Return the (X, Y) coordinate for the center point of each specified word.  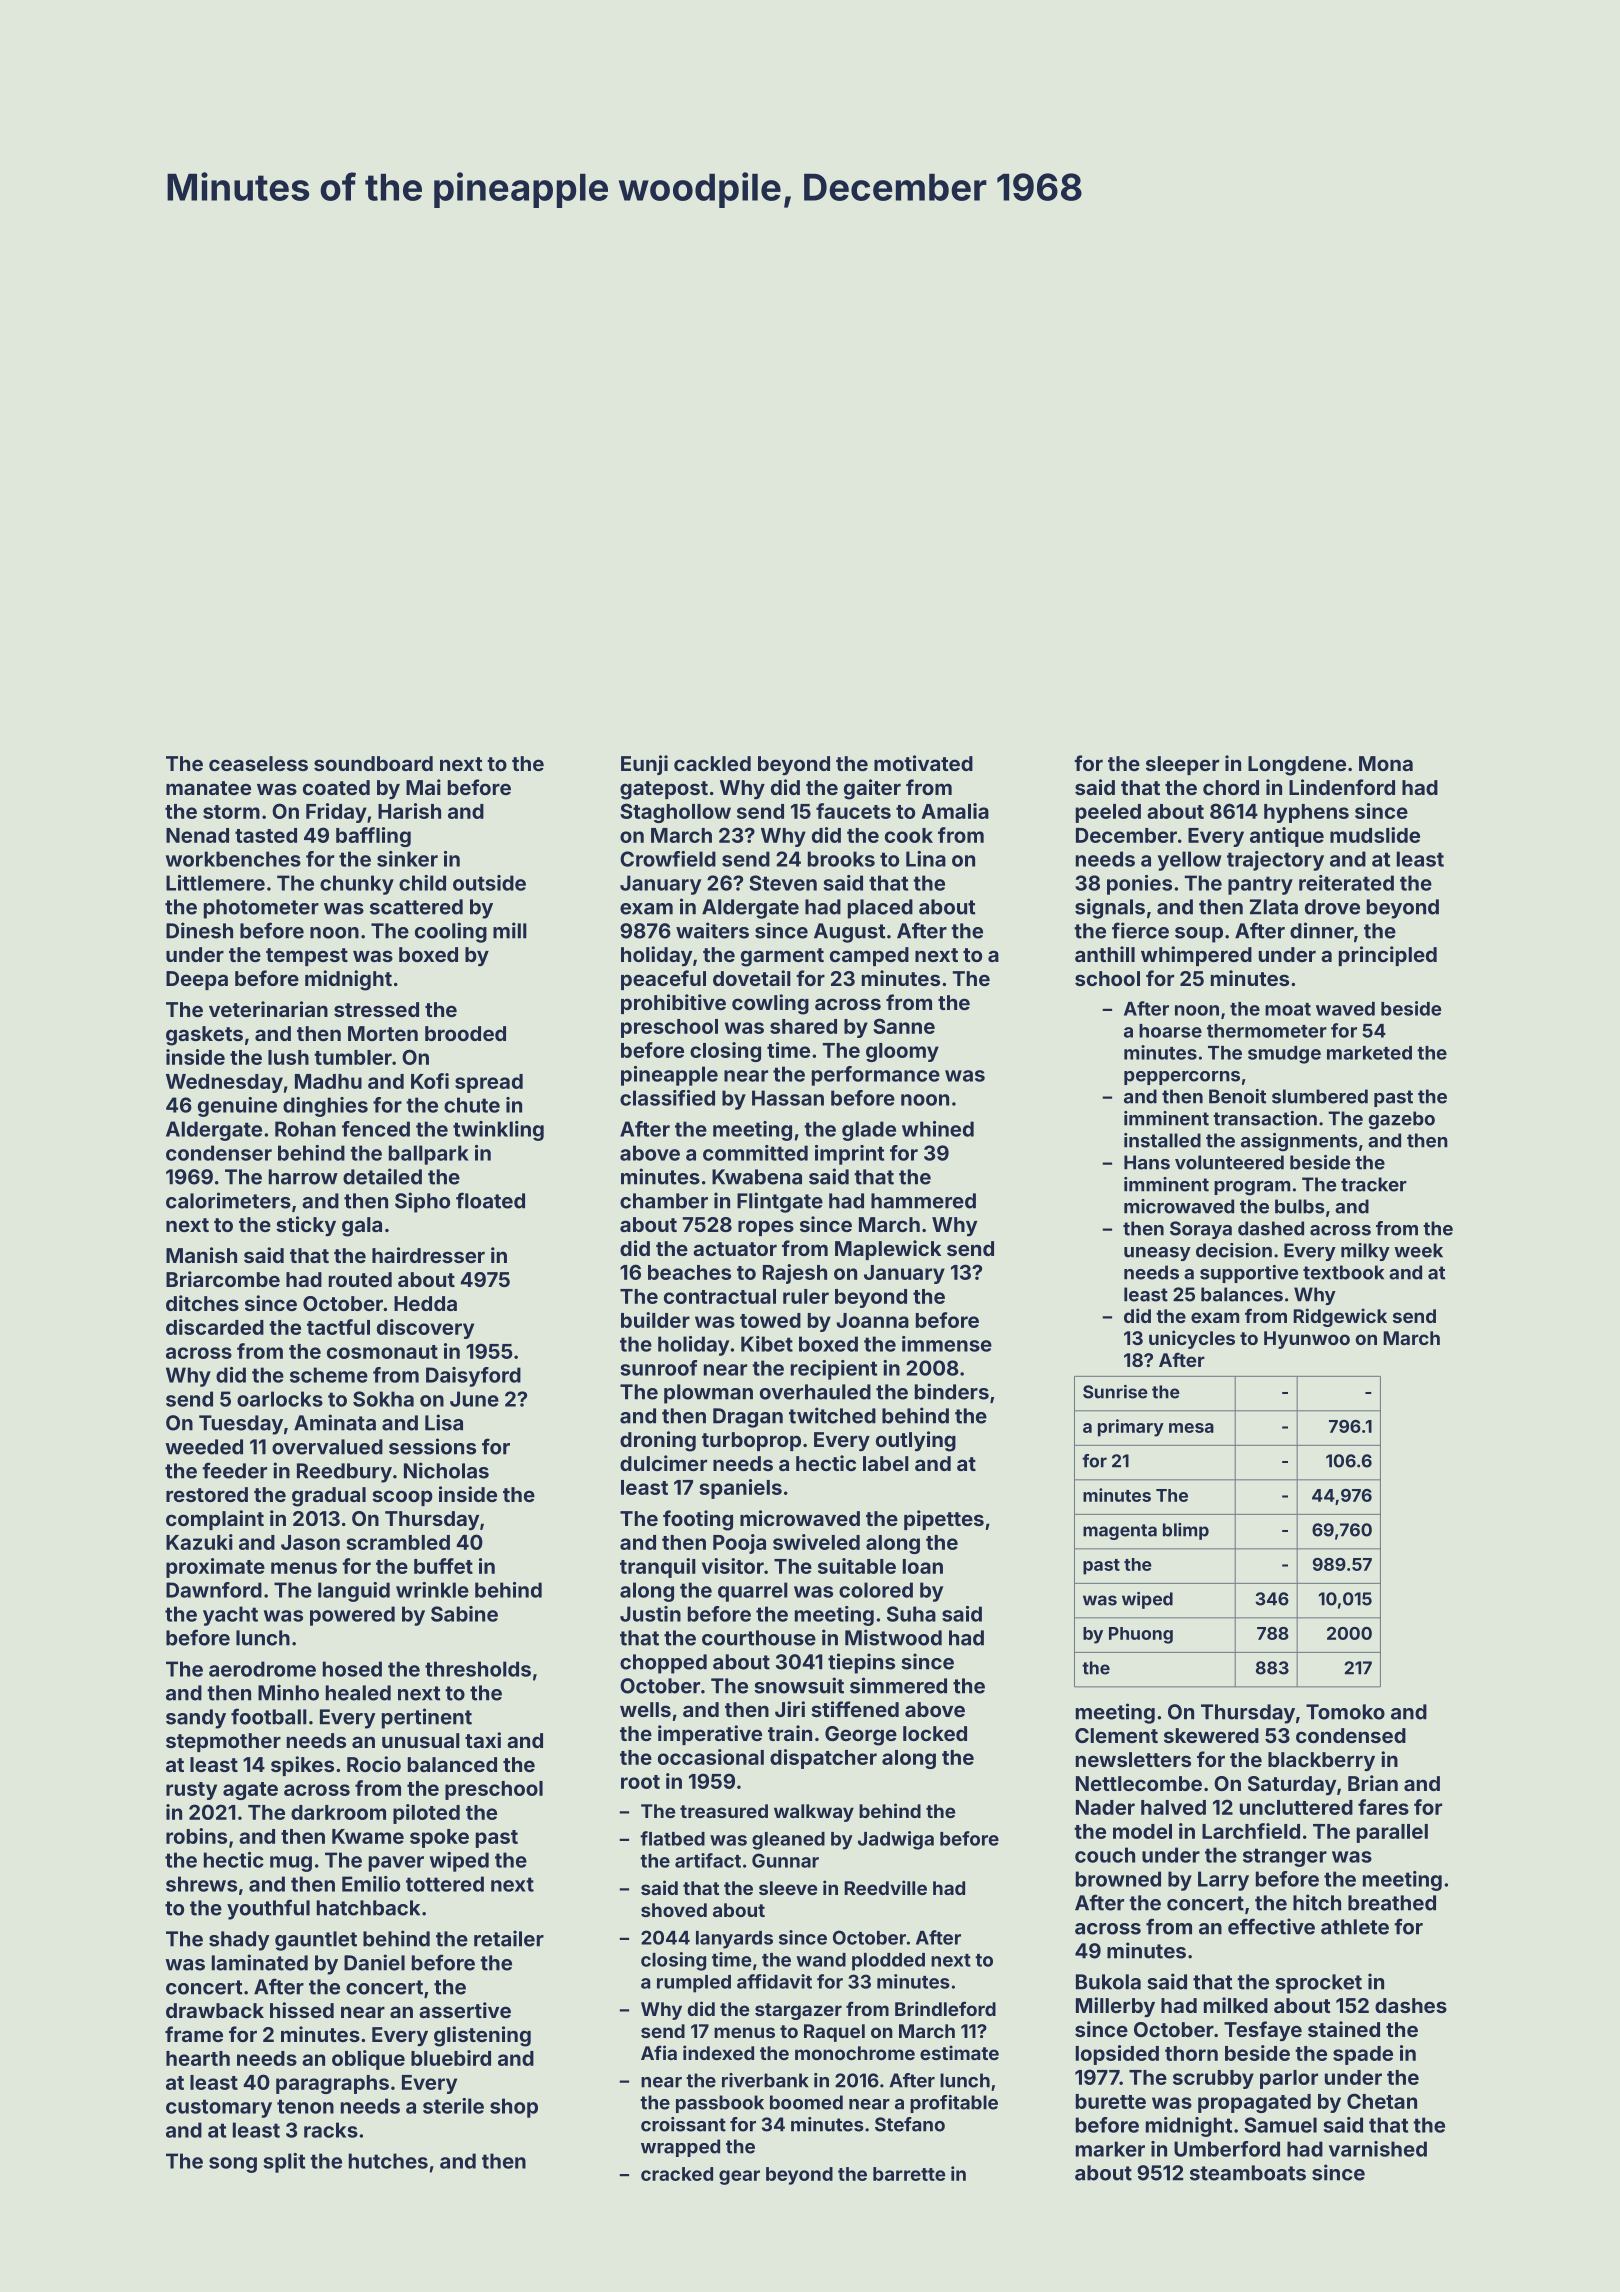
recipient (834, 1370)
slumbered (1320, 1096)
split (284, 2163)
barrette (909, 2174)
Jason (310, 1542)
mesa (1191, 1428)
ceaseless (258, 763)
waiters (712, 930)
